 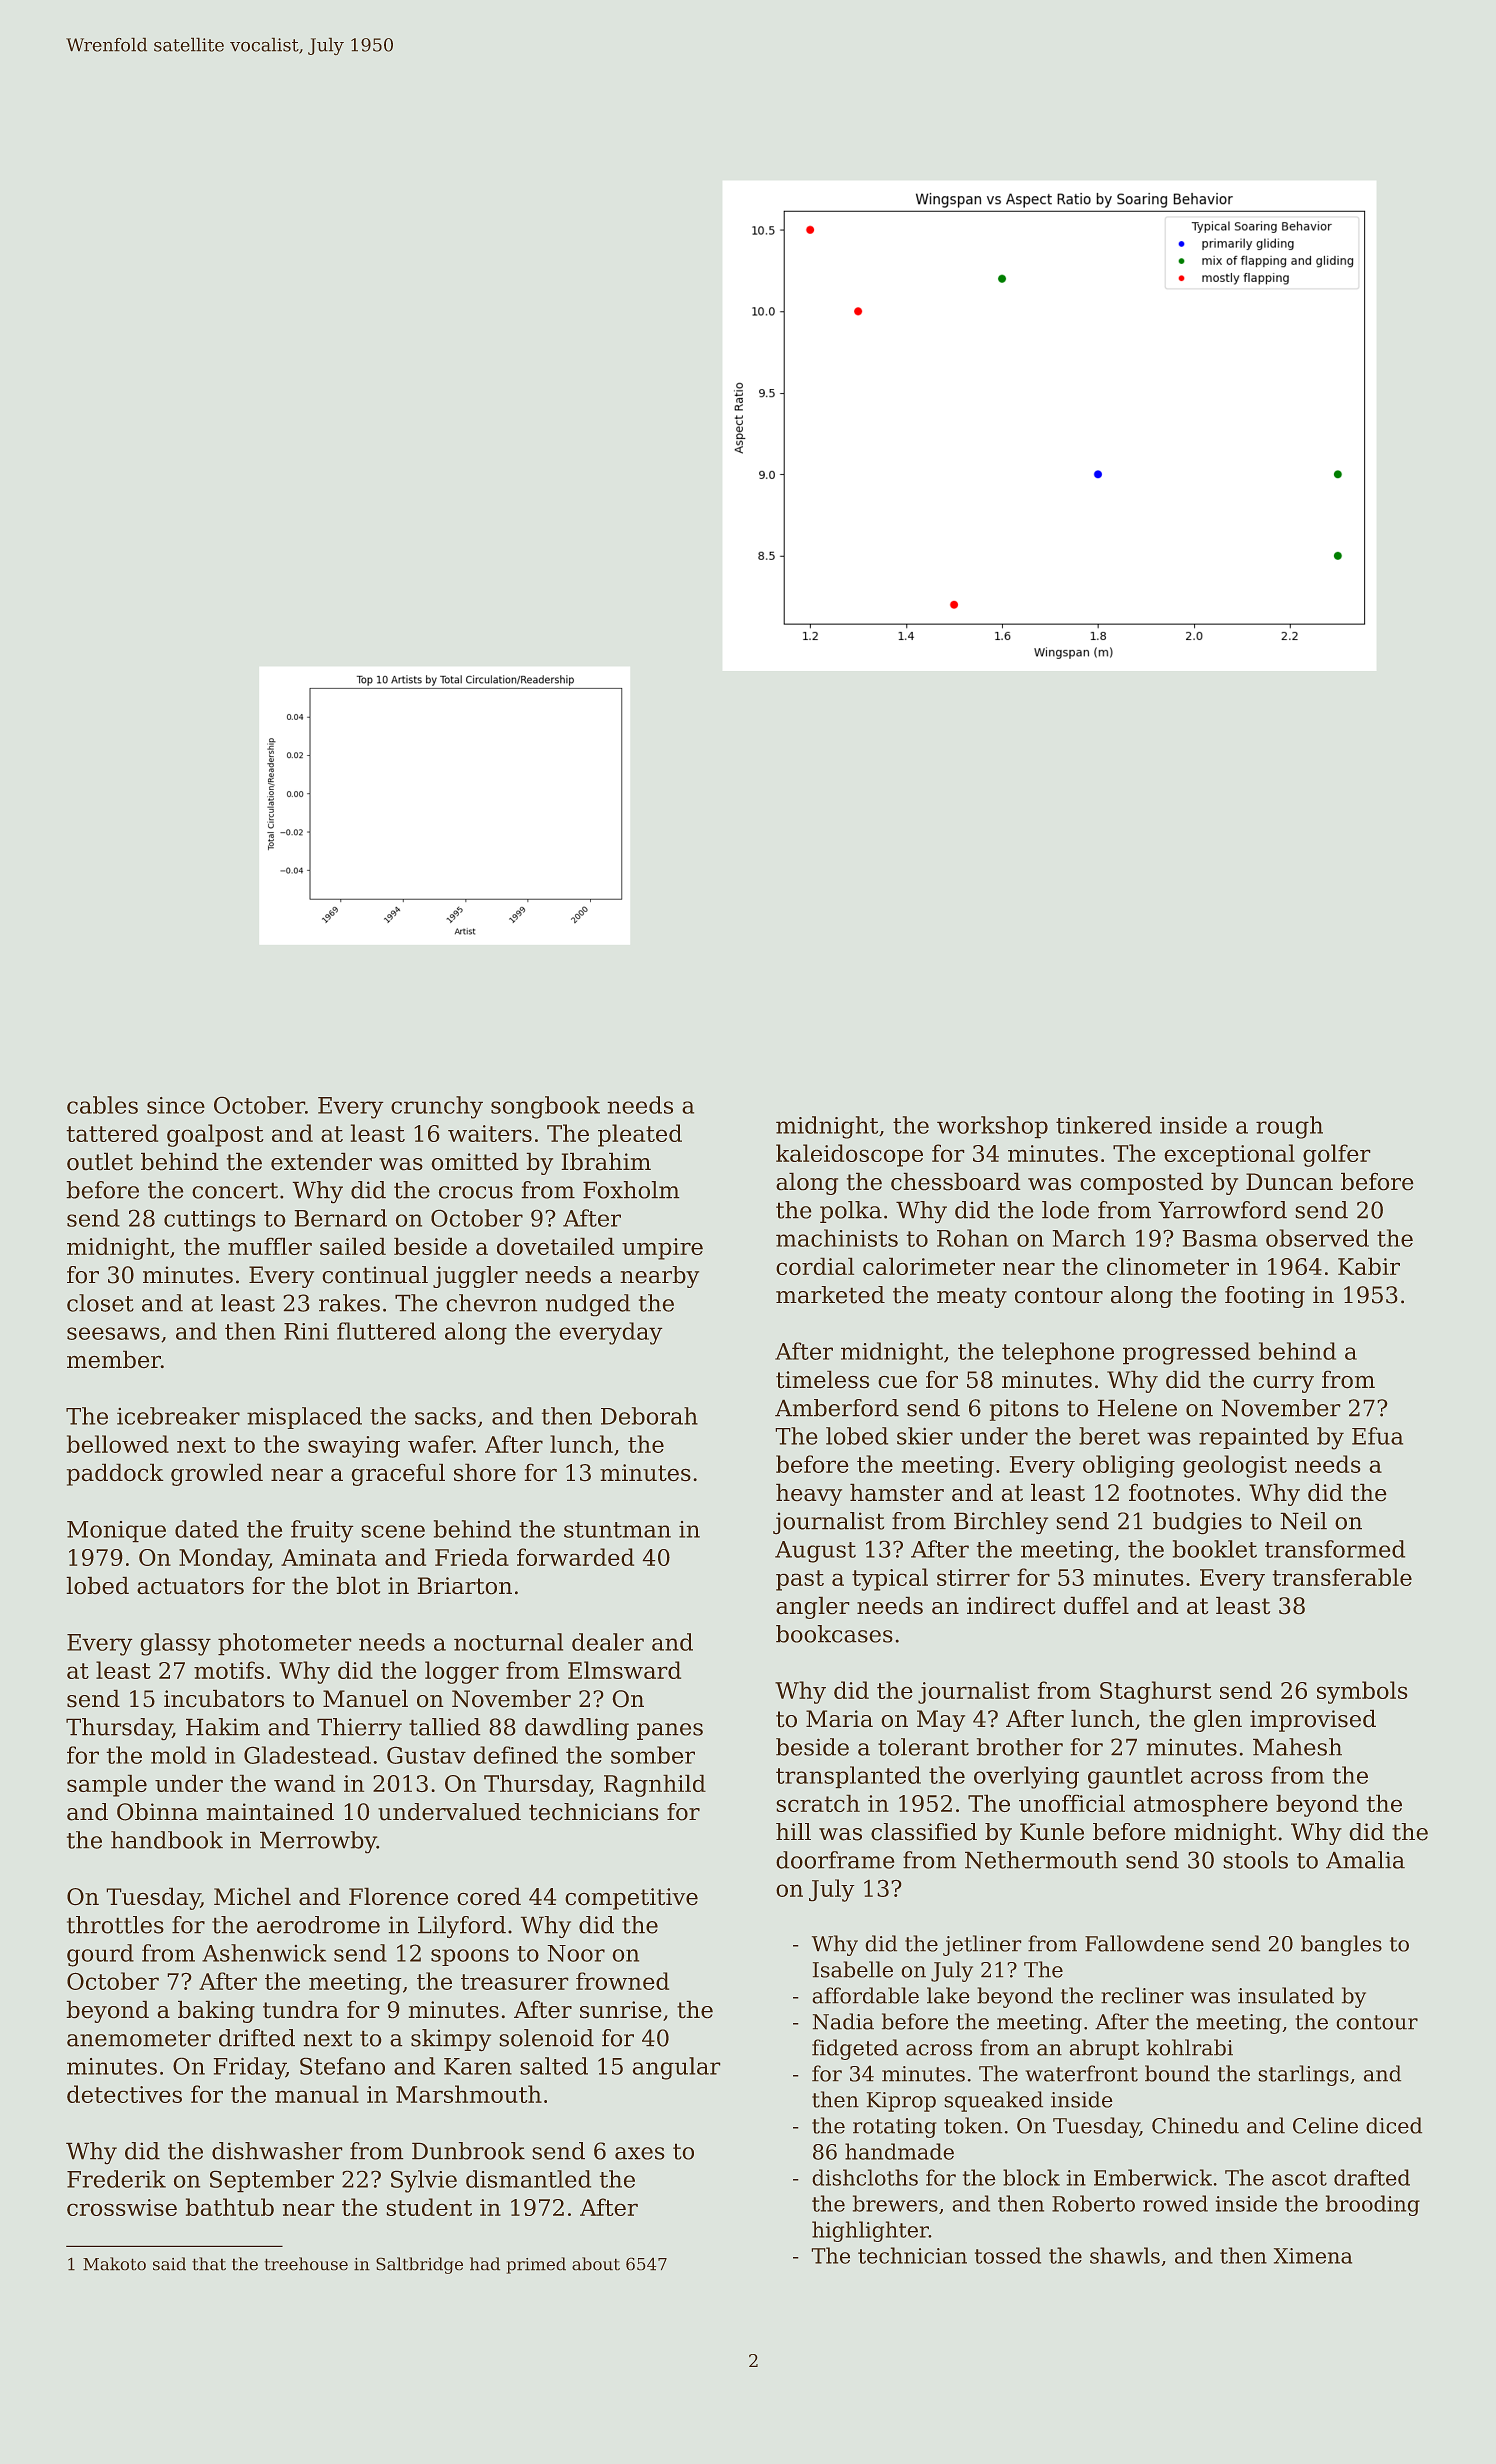 What do you see at coordinates (631, 1899) in the image?
I see `competitive` at bounding box center [631, 1899].
